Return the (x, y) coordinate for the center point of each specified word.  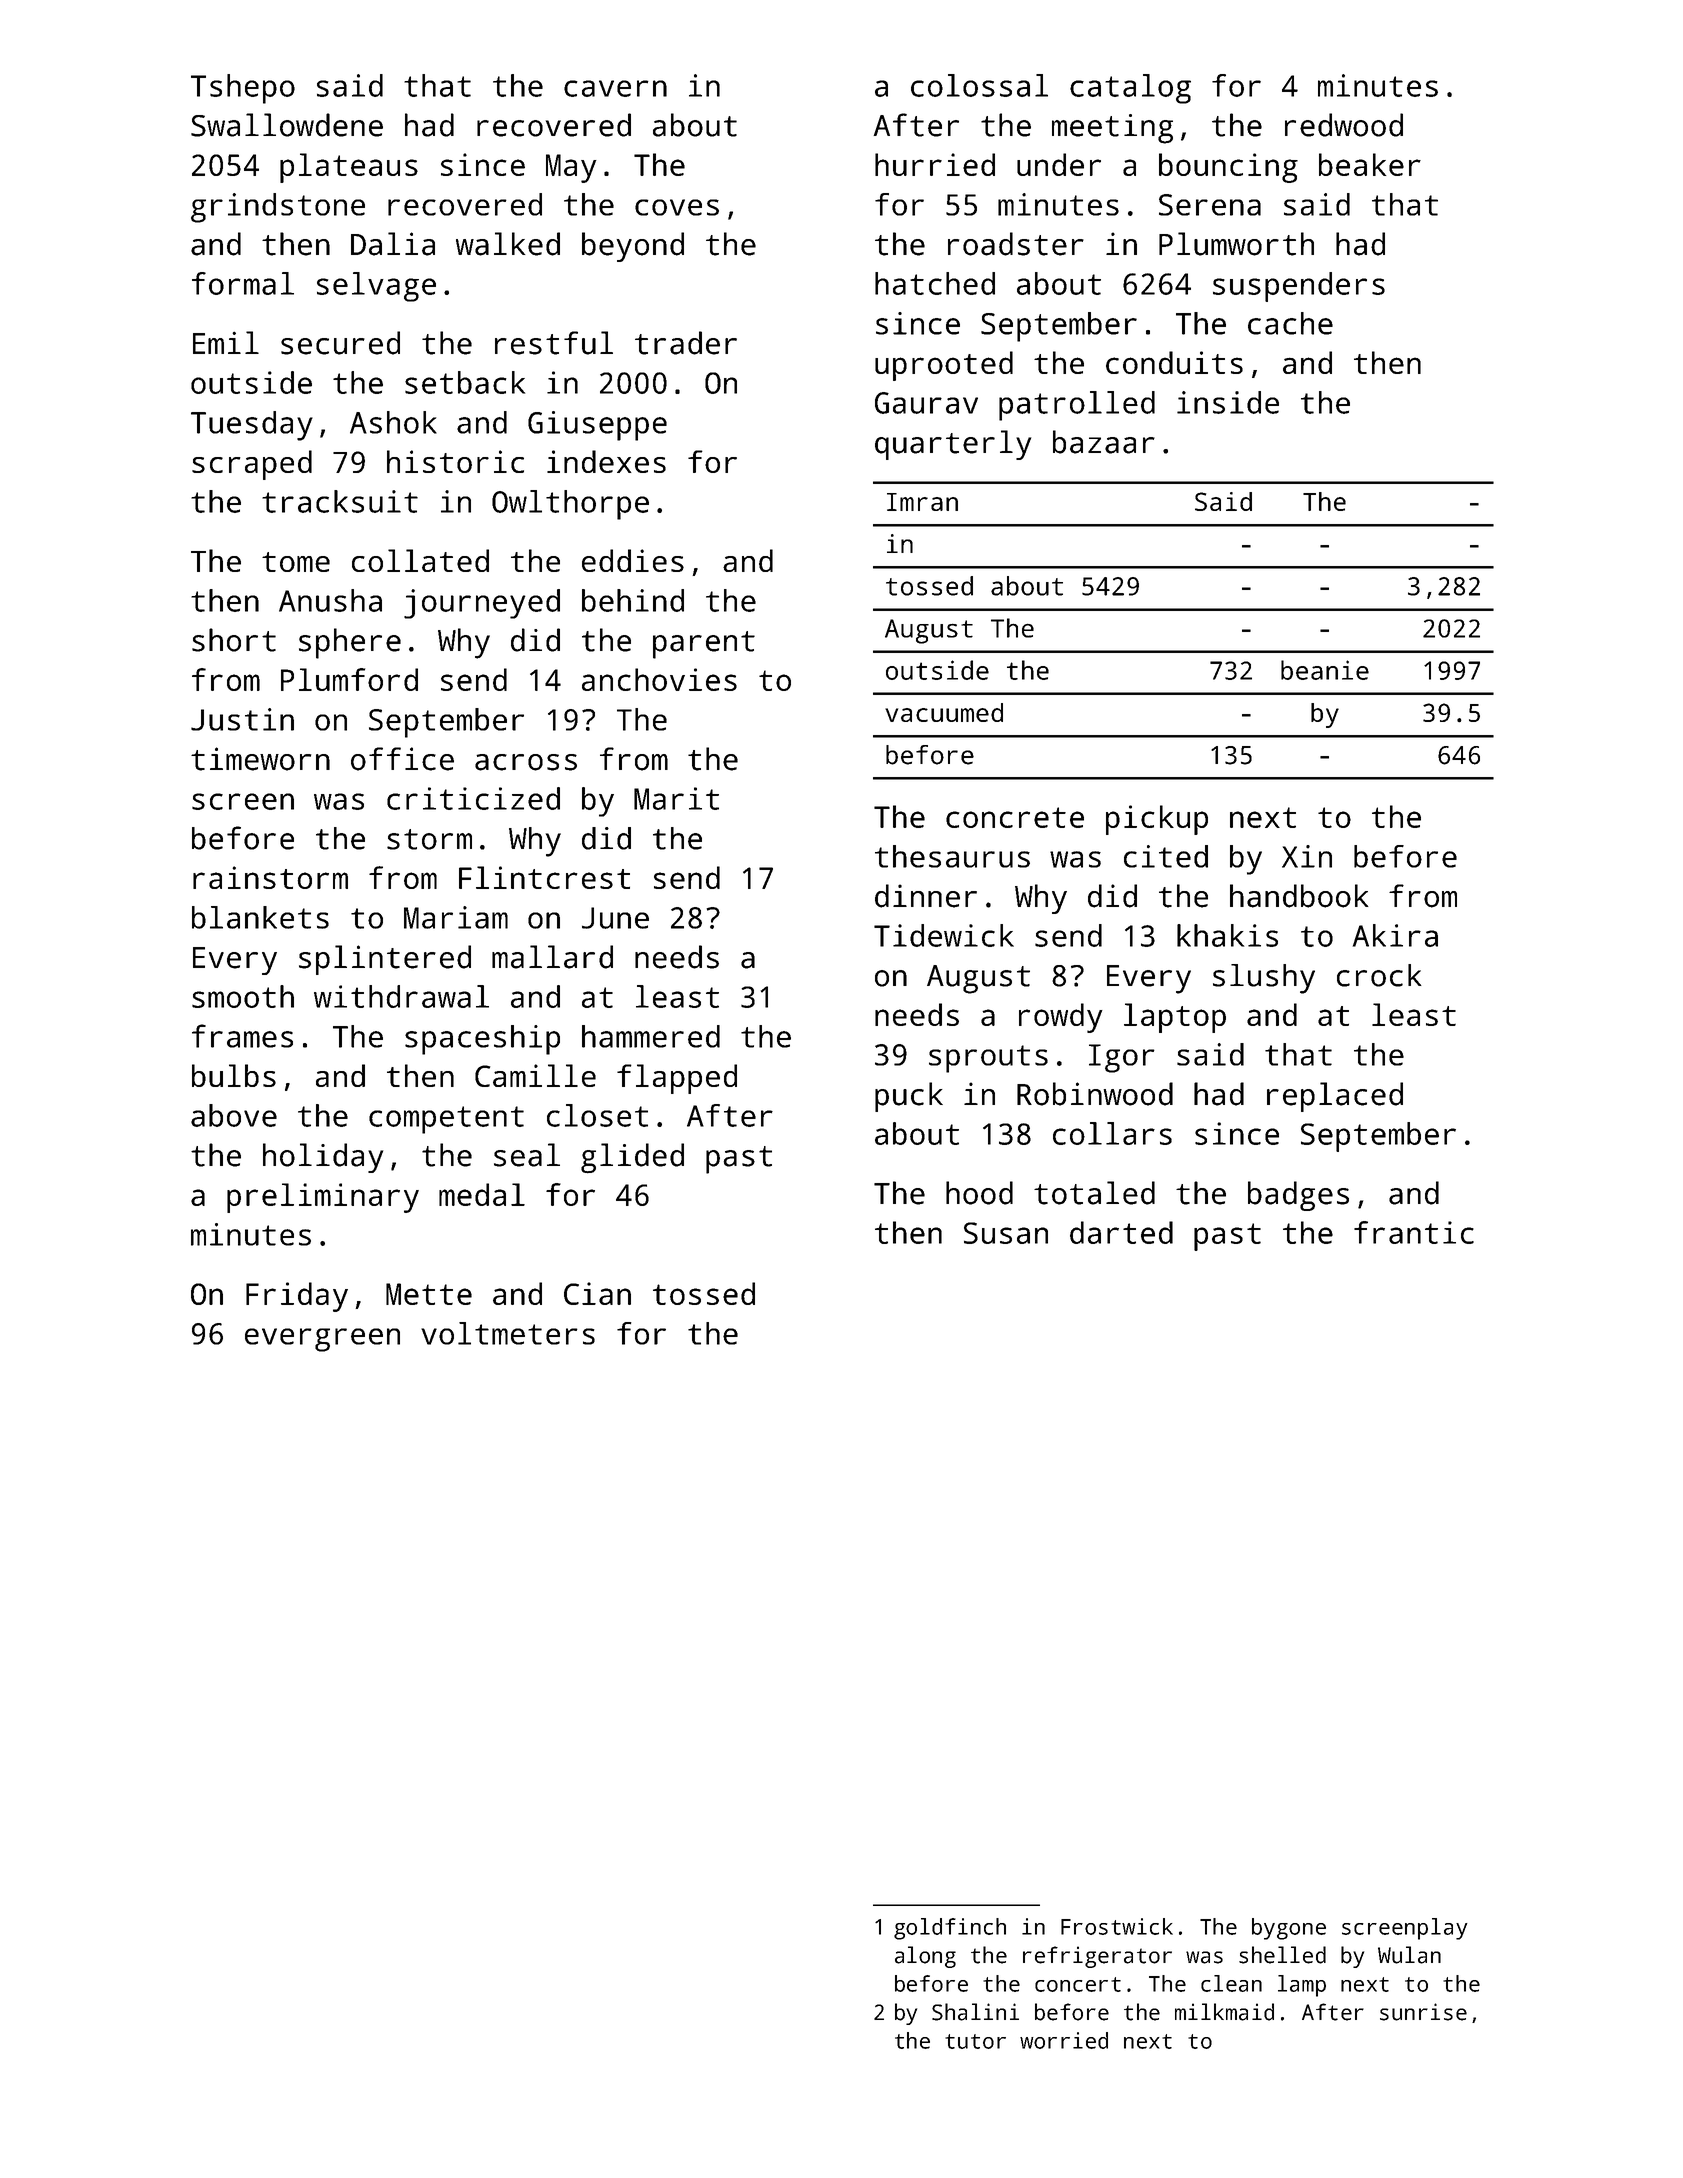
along (925, 1957)
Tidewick (944, 935)
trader (686, 343)
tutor (975, 2041)
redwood (1344, 125)
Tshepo (243, 89)
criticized (473, 798)
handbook (1299, 896)
